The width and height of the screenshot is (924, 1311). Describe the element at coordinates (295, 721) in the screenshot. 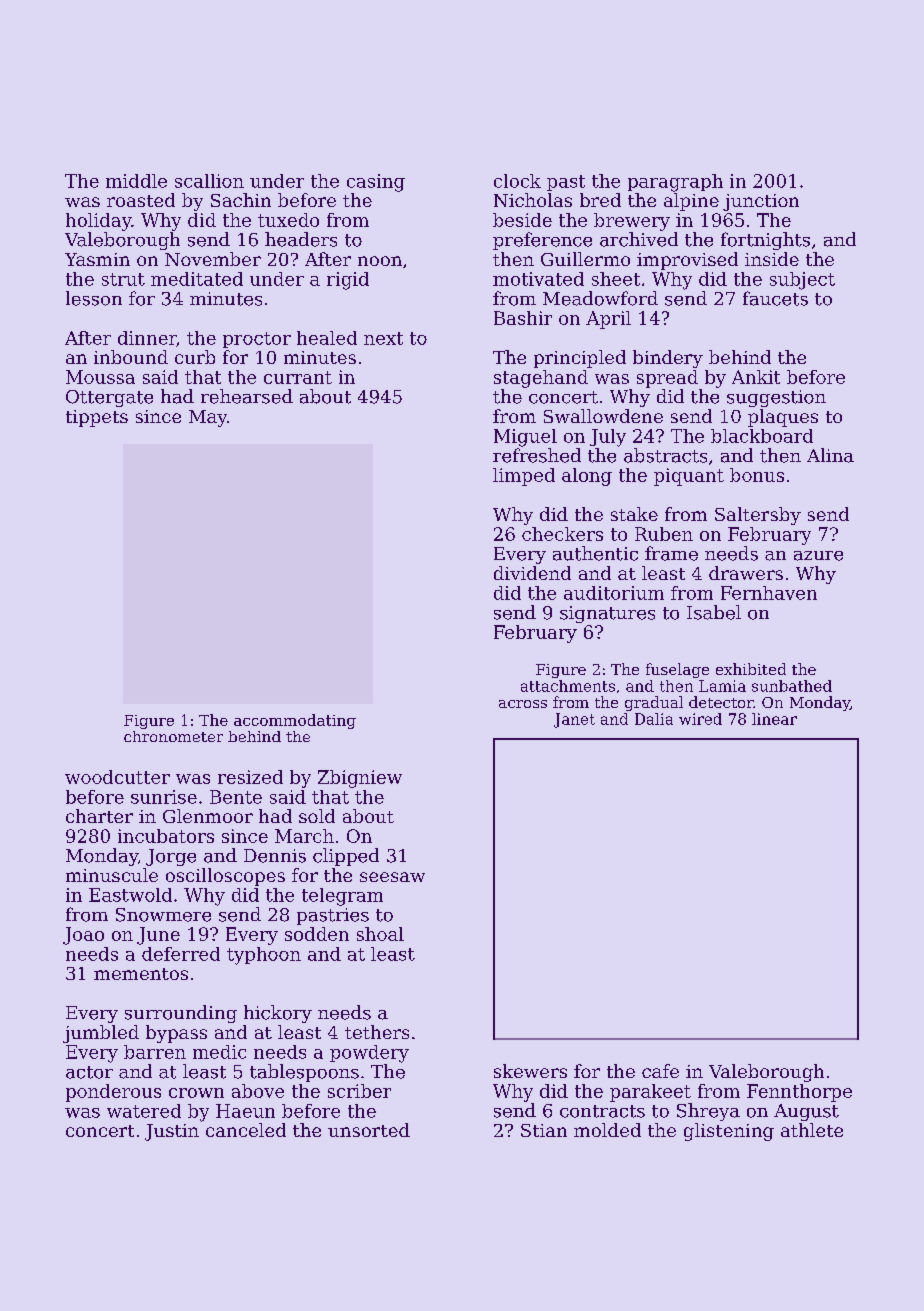

I see `accommodating` at that location.
